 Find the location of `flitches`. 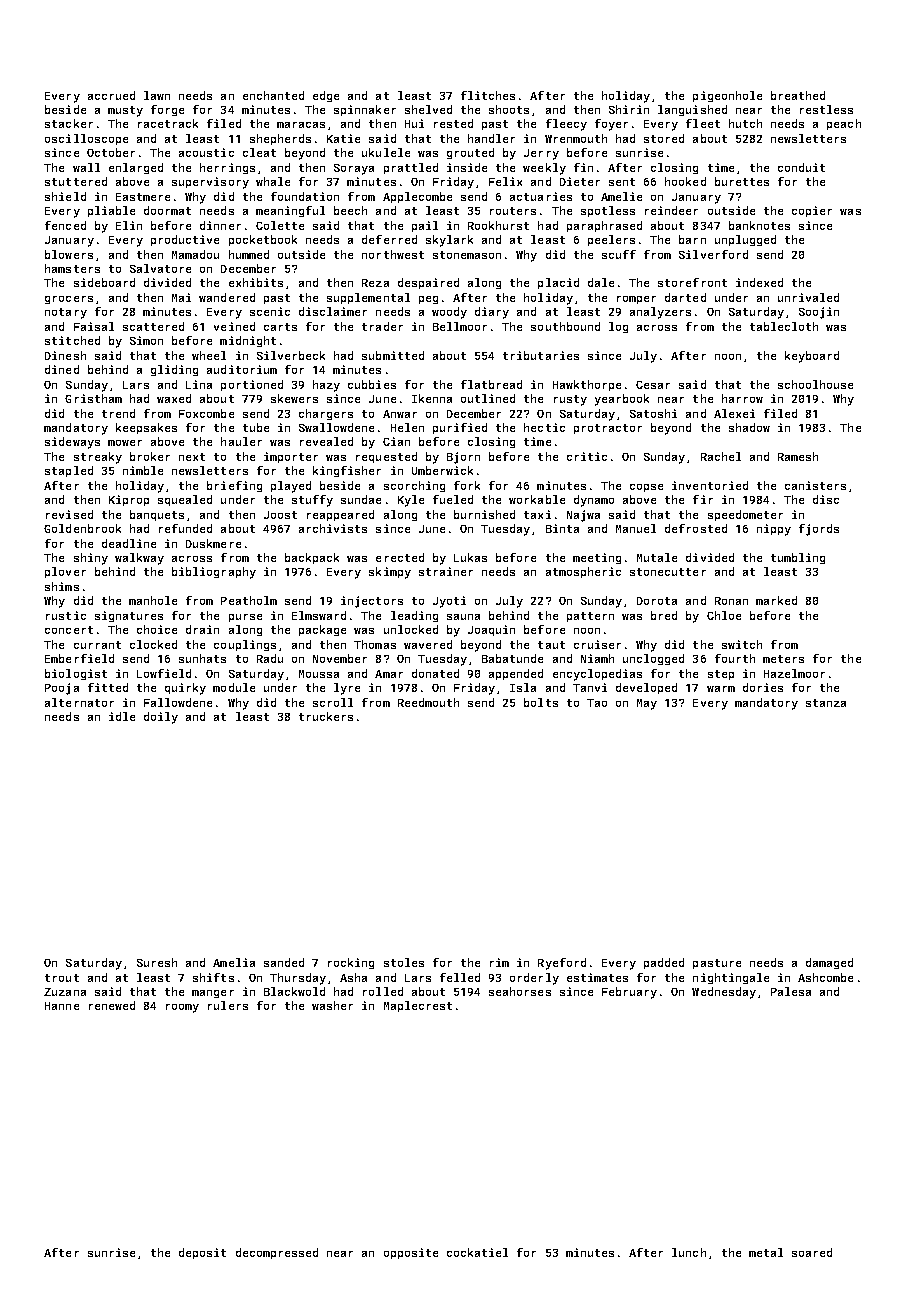

flitches is located at coordinates (488, 95).
